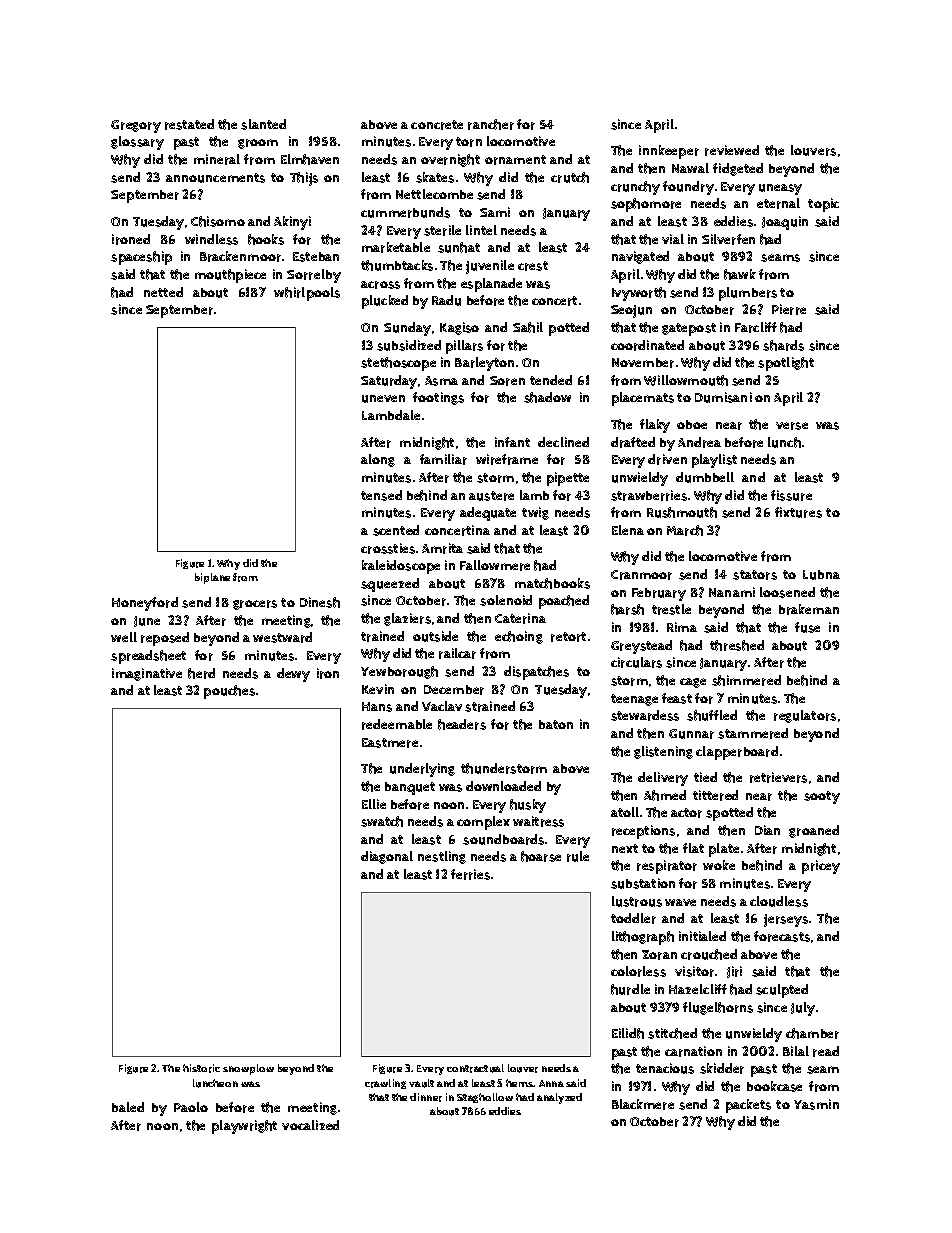  Describe the element at coordinates (538, 821) in the document. I see `waitress` at that location.
